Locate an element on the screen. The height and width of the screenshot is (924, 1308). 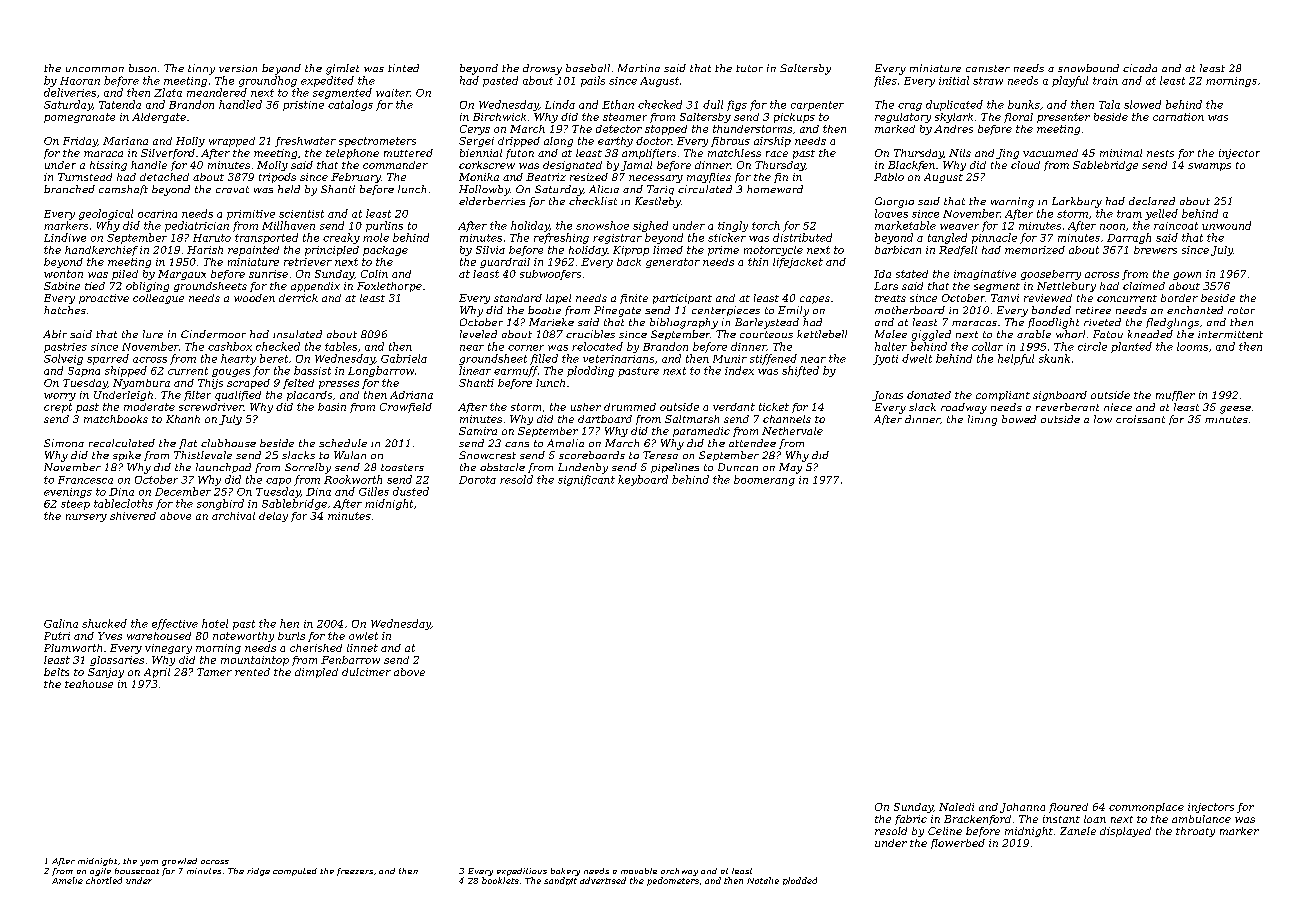
commonplace is located at coordinates (1146, 808).
